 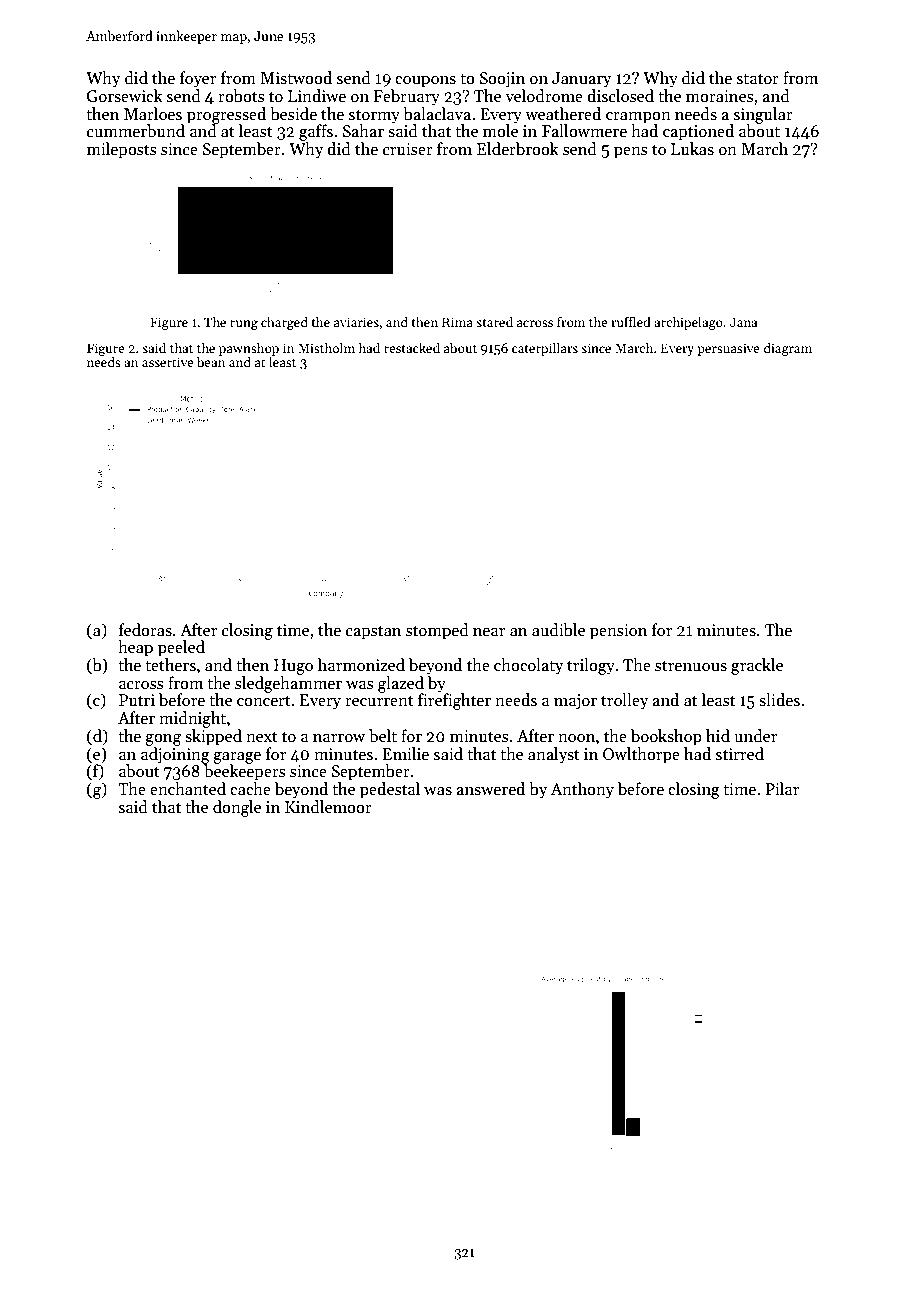 What do you see at coordinates (373, 633) in the document?
I see `capstan` at bounding box center [373, 633].
